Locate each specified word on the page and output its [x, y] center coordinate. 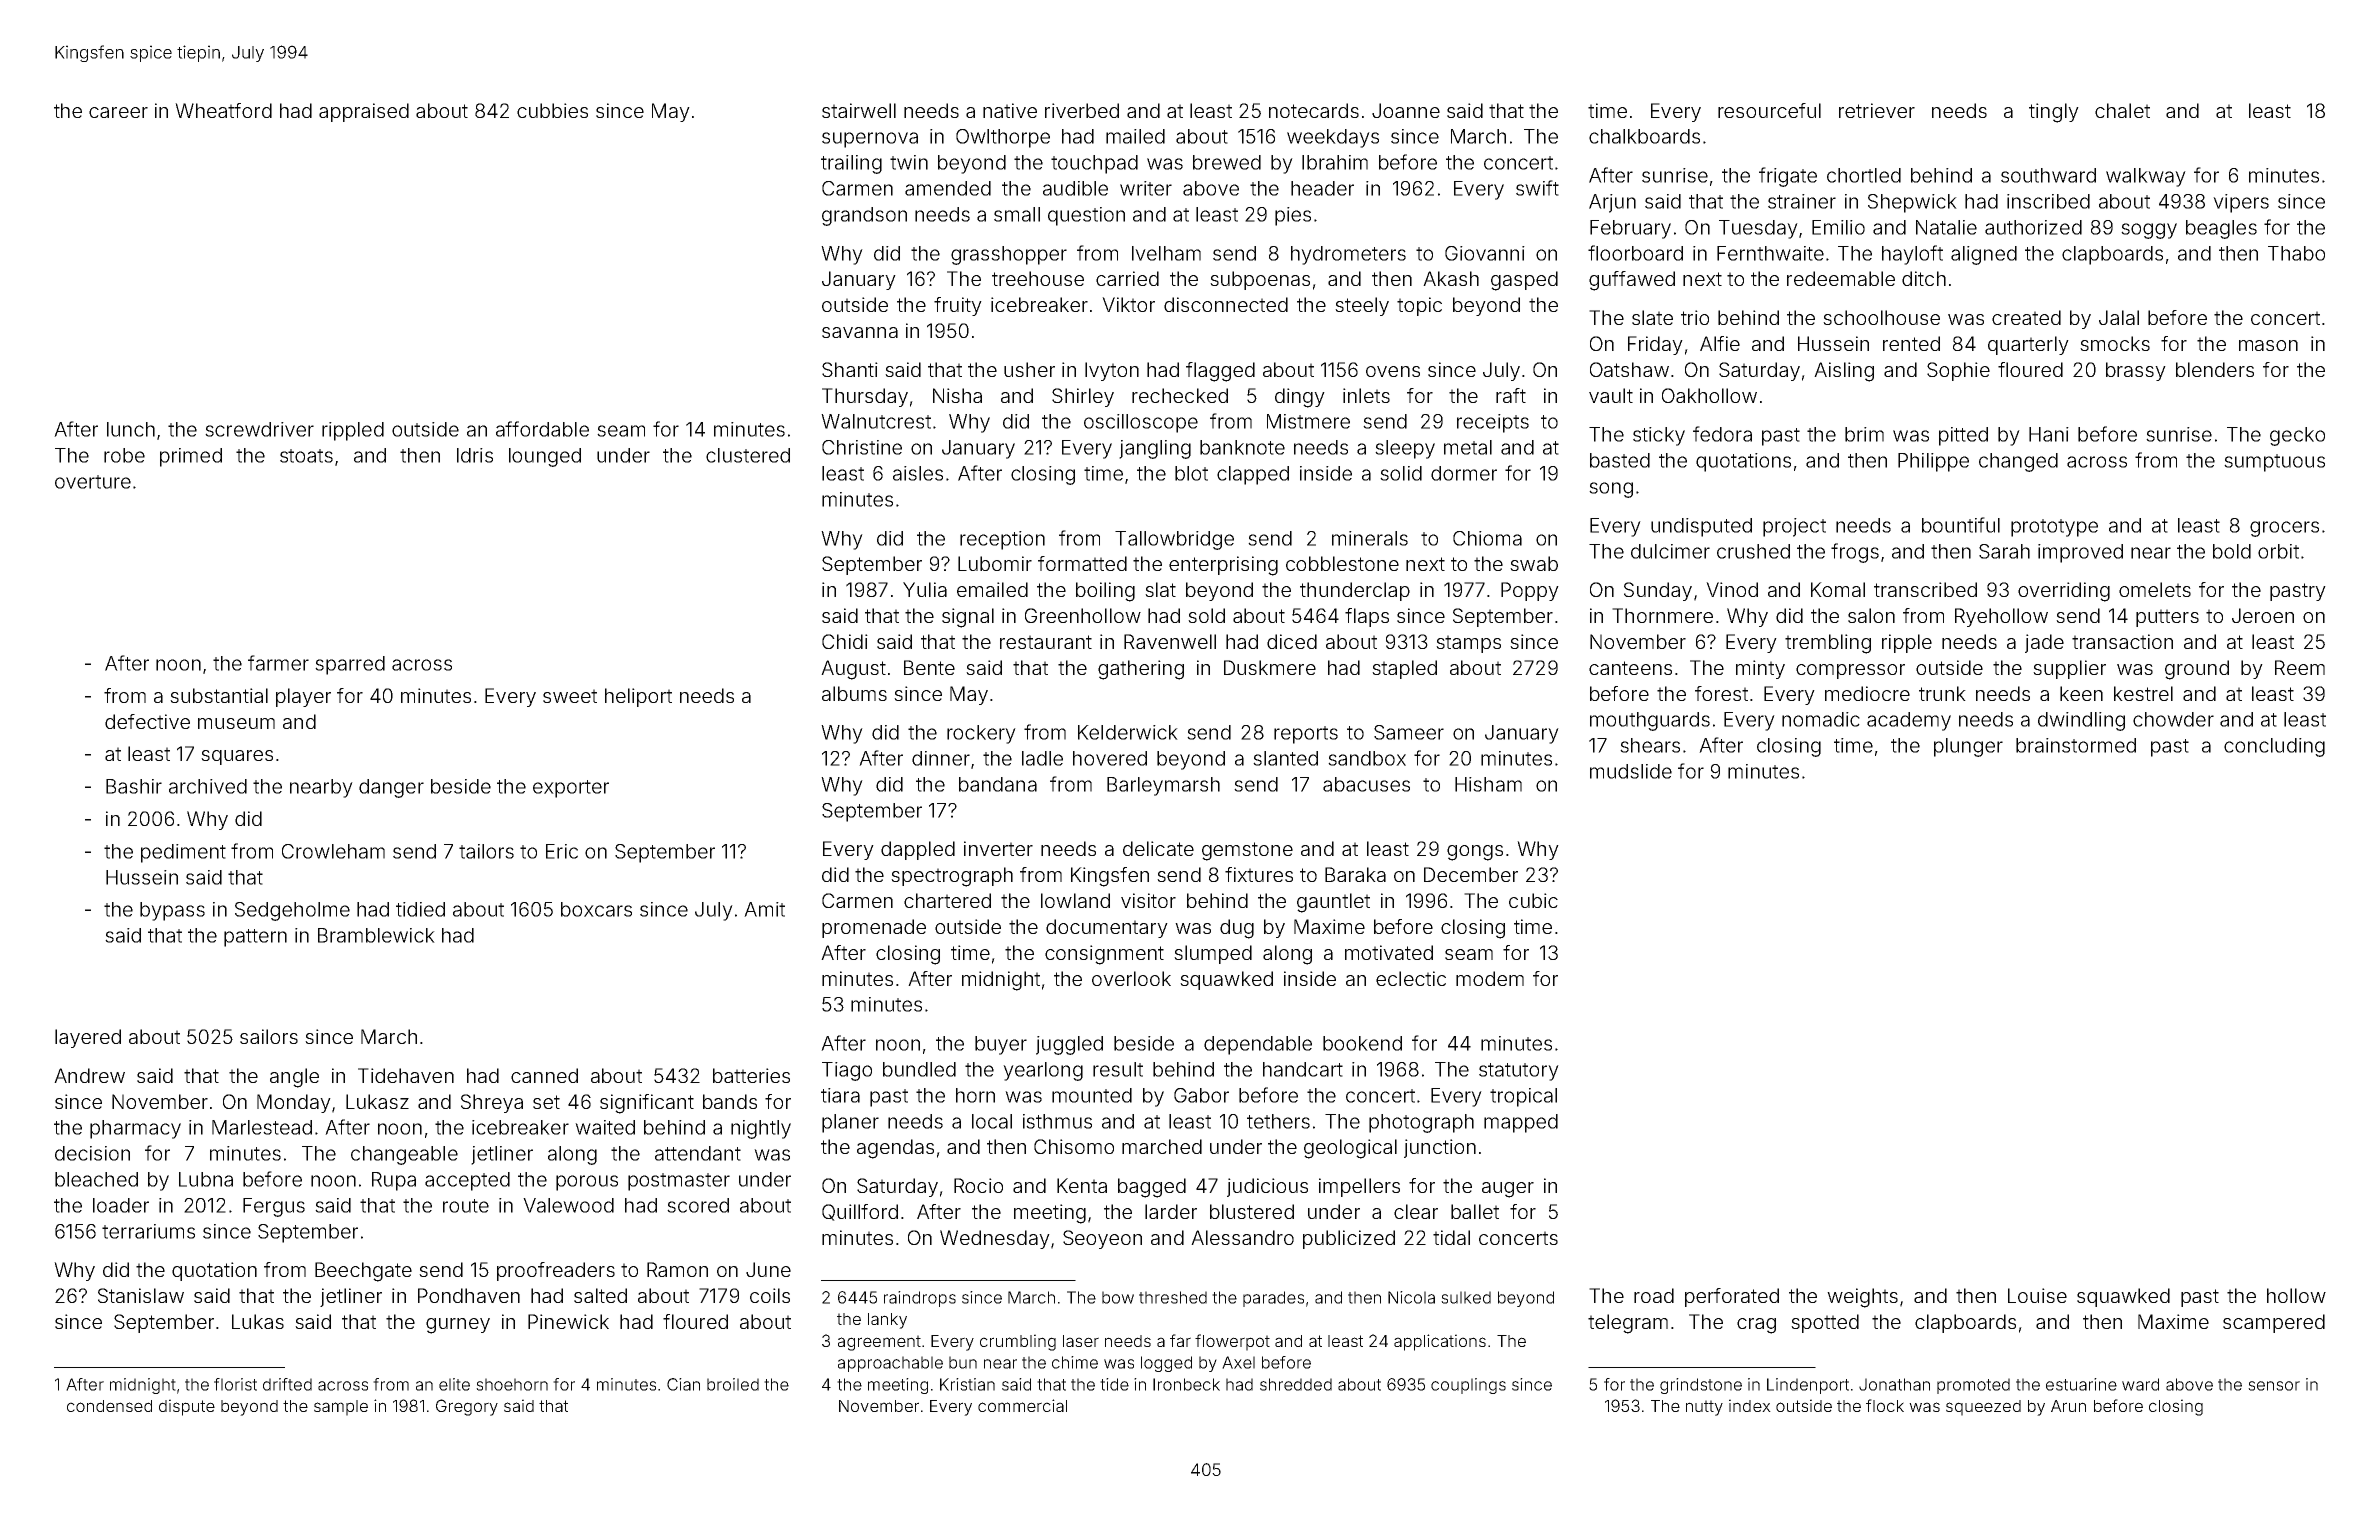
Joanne [1406, 110]
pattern [255, 938]
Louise [2037, 1295]
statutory [1519, 1072]
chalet [2122, 110]
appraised [364, 112]
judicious [1267, 1187]
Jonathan [1894, 1384]
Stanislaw [141, 1295]
